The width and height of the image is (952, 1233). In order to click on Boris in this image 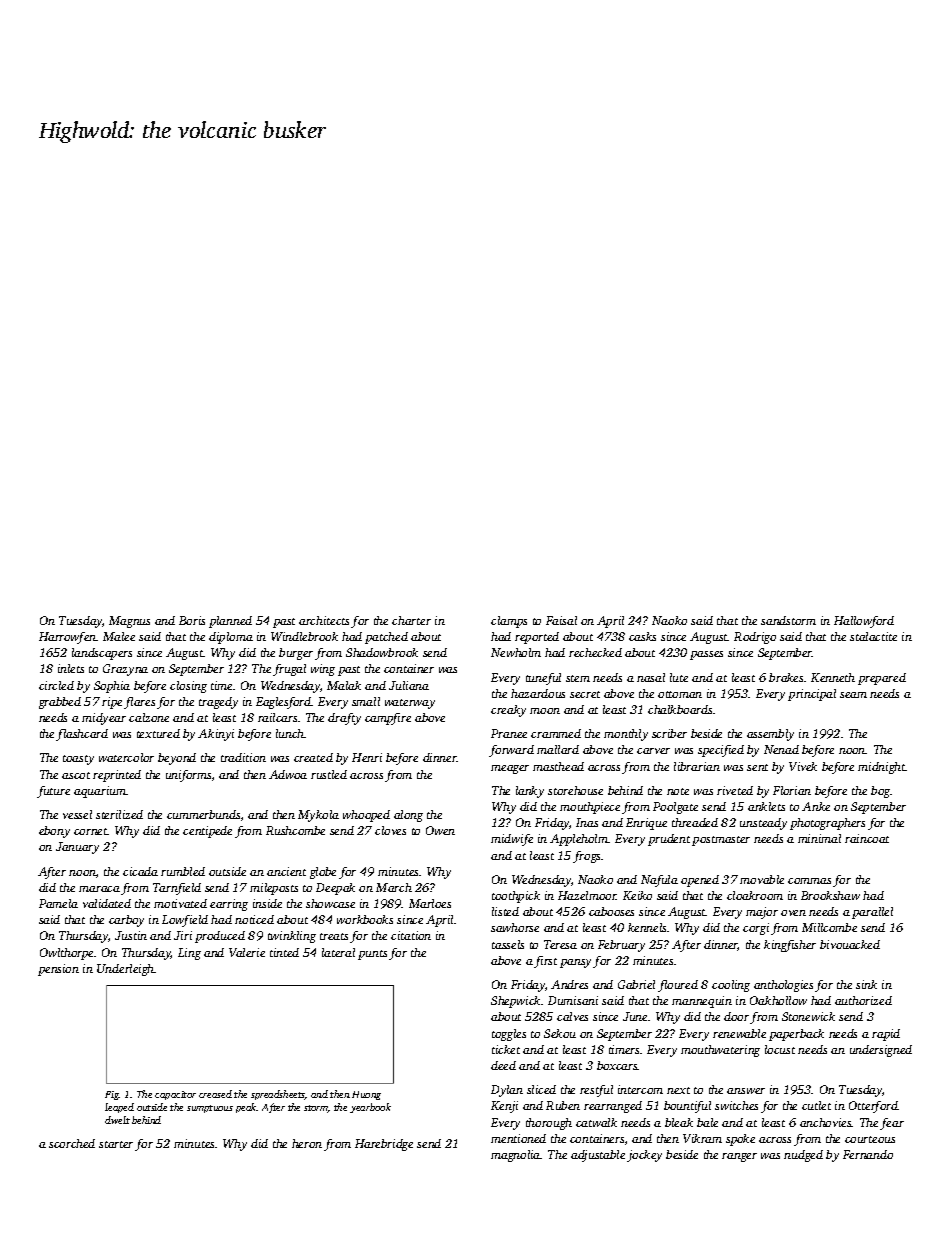, I will do `click(192, 620)`.
